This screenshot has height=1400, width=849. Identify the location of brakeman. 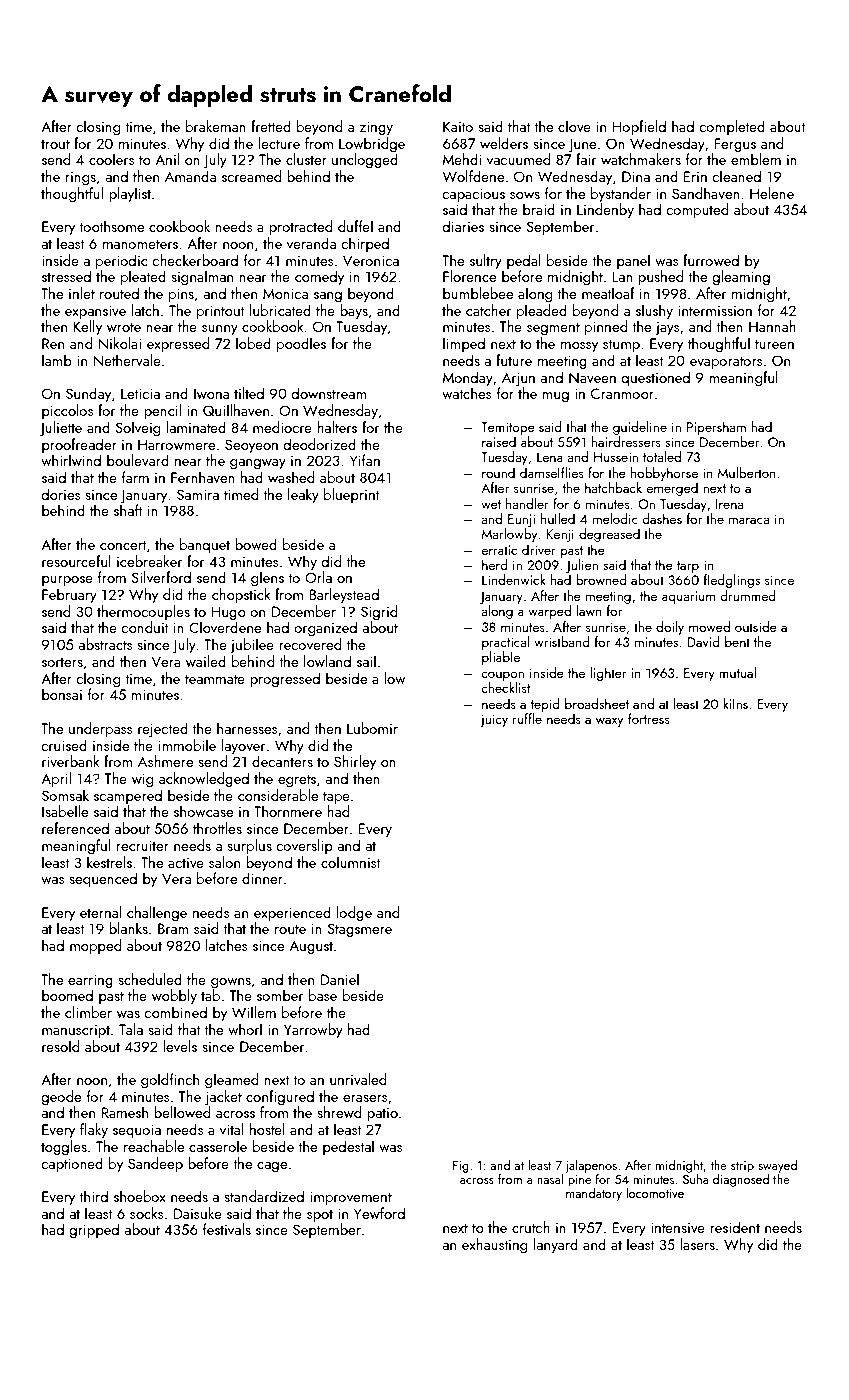
(216, 126).
